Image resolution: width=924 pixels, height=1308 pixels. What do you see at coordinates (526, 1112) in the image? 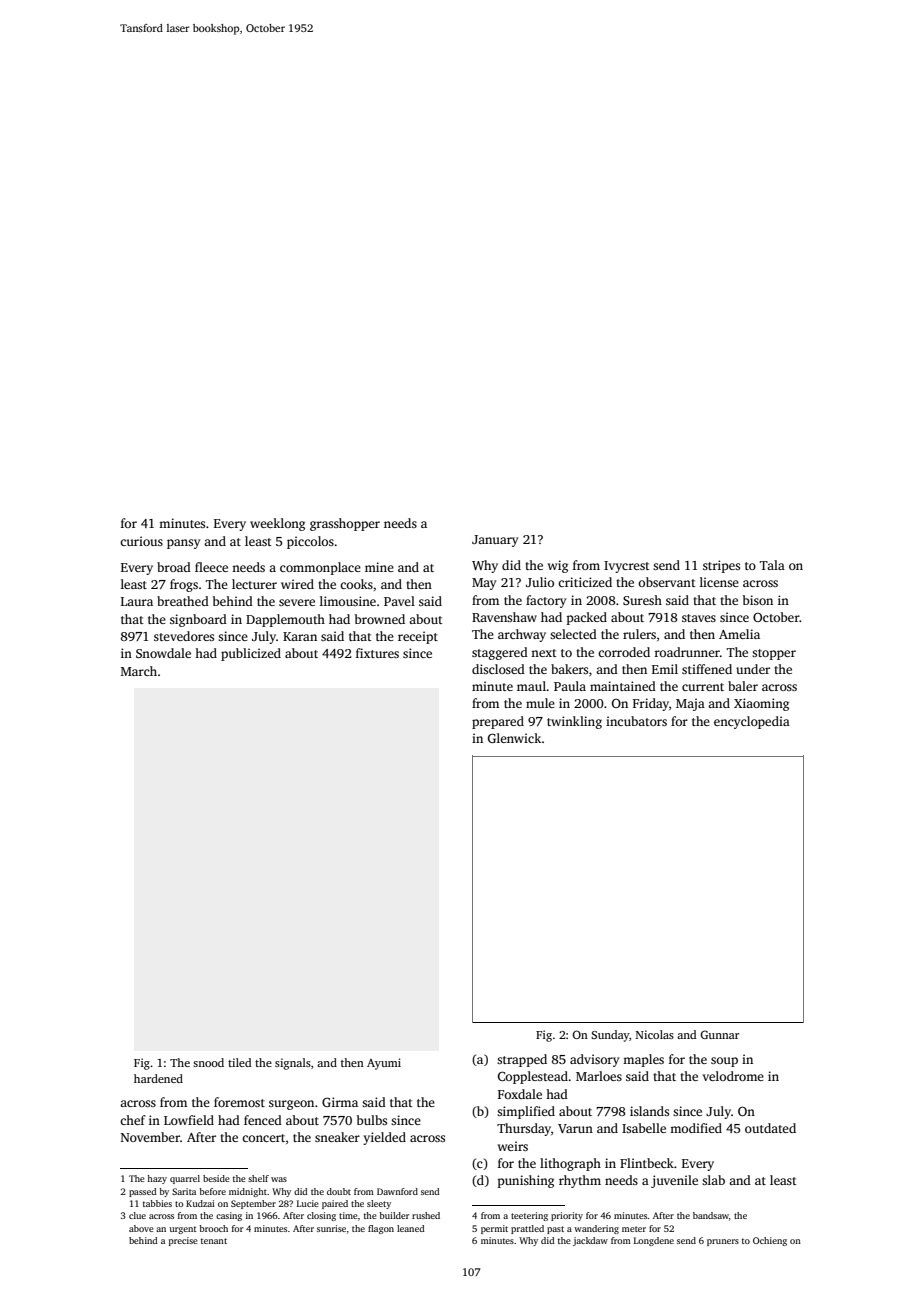
I see `simplified` at bounding box center [526, 1112].
